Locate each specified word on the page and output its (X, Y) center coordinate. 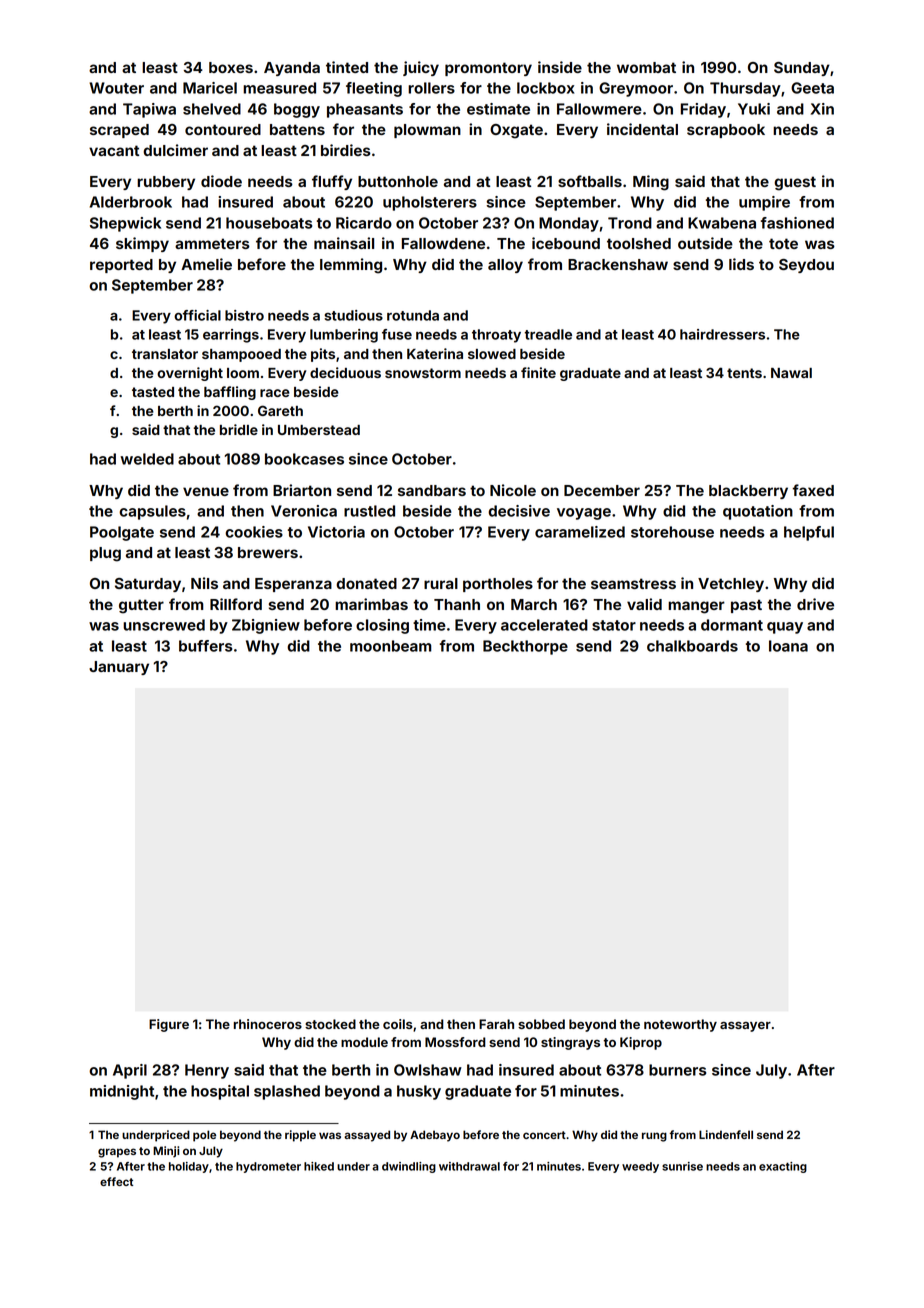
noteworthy (680, 1025)
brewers (268, 552)
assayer (745, 1027)
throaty (496, 336)
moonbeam (391, 646)
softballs (590, 181)
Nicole (513, 490)
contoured (223, 129)
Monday (569, 224)
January (119, 668)
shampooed (241, 355)
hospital (220, 1092)
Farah (496, 1024)
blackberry (748, 492)
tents (744, 373)
